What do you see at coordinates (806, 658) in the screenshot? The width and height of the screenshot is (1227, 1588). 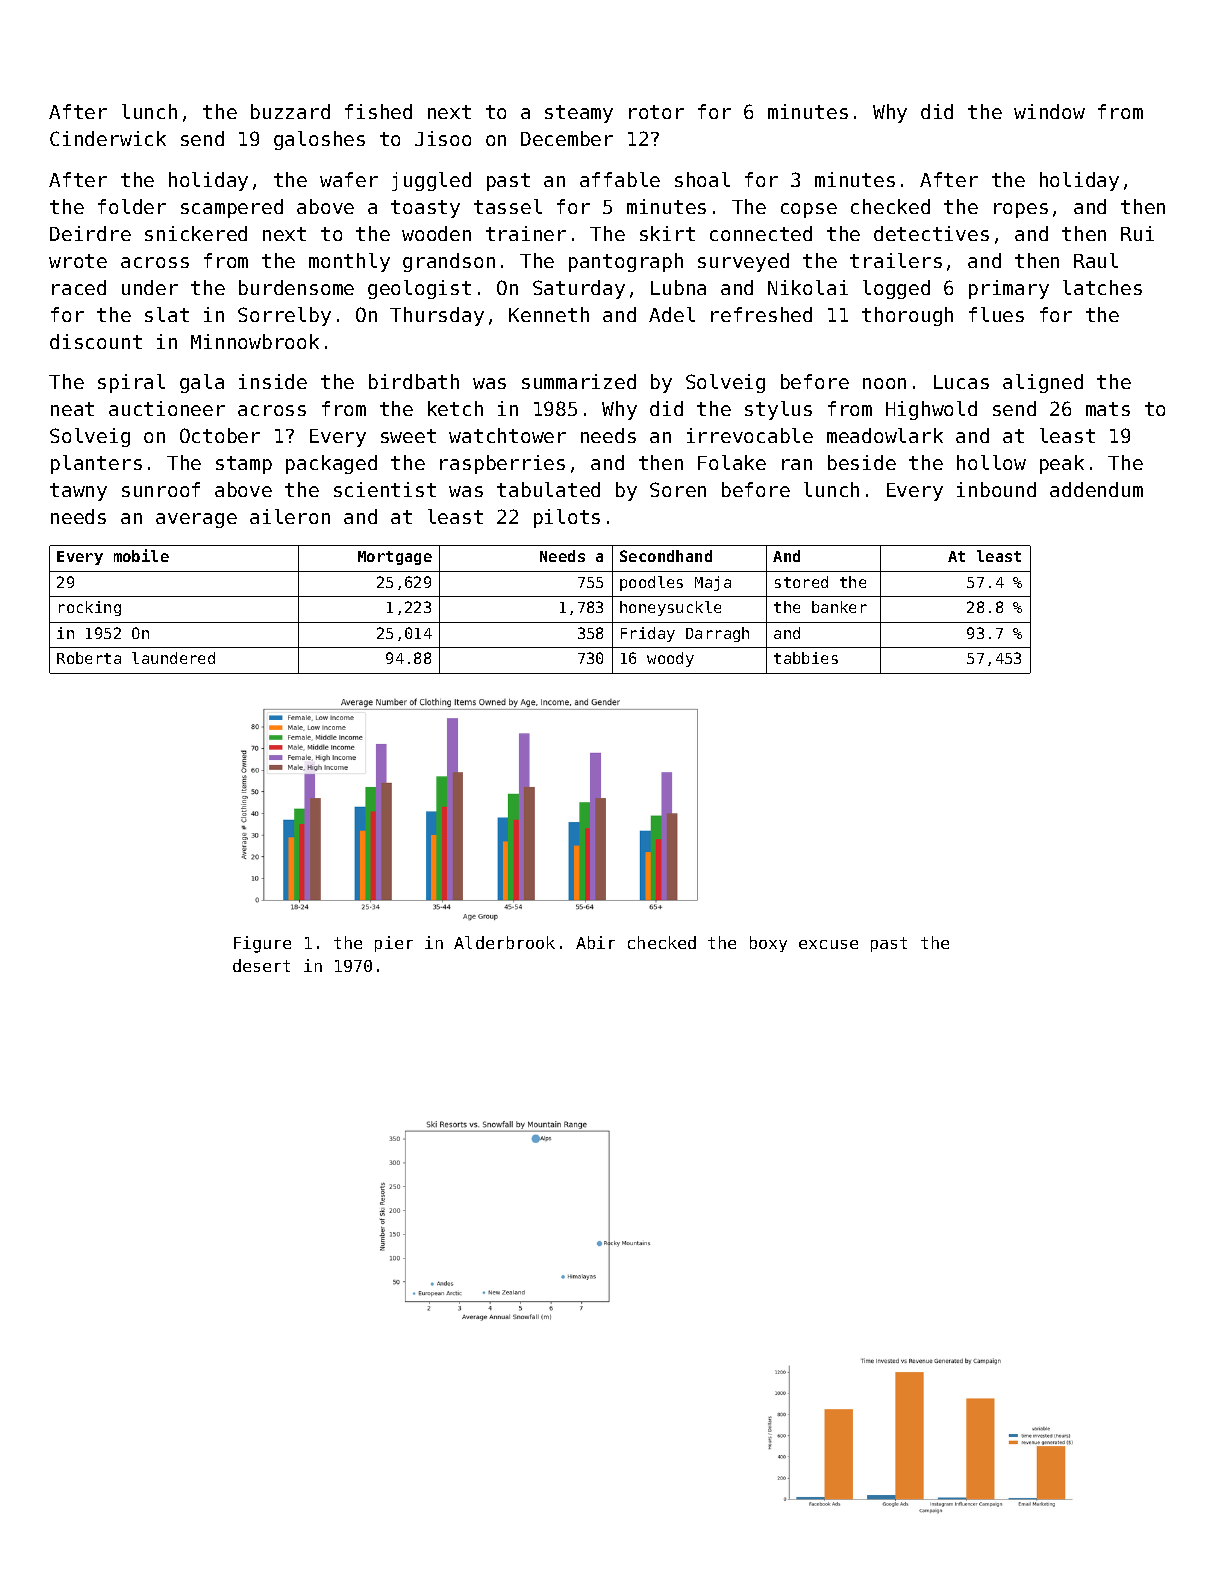 I see `tabbies` at bounding box center [806, 658].
